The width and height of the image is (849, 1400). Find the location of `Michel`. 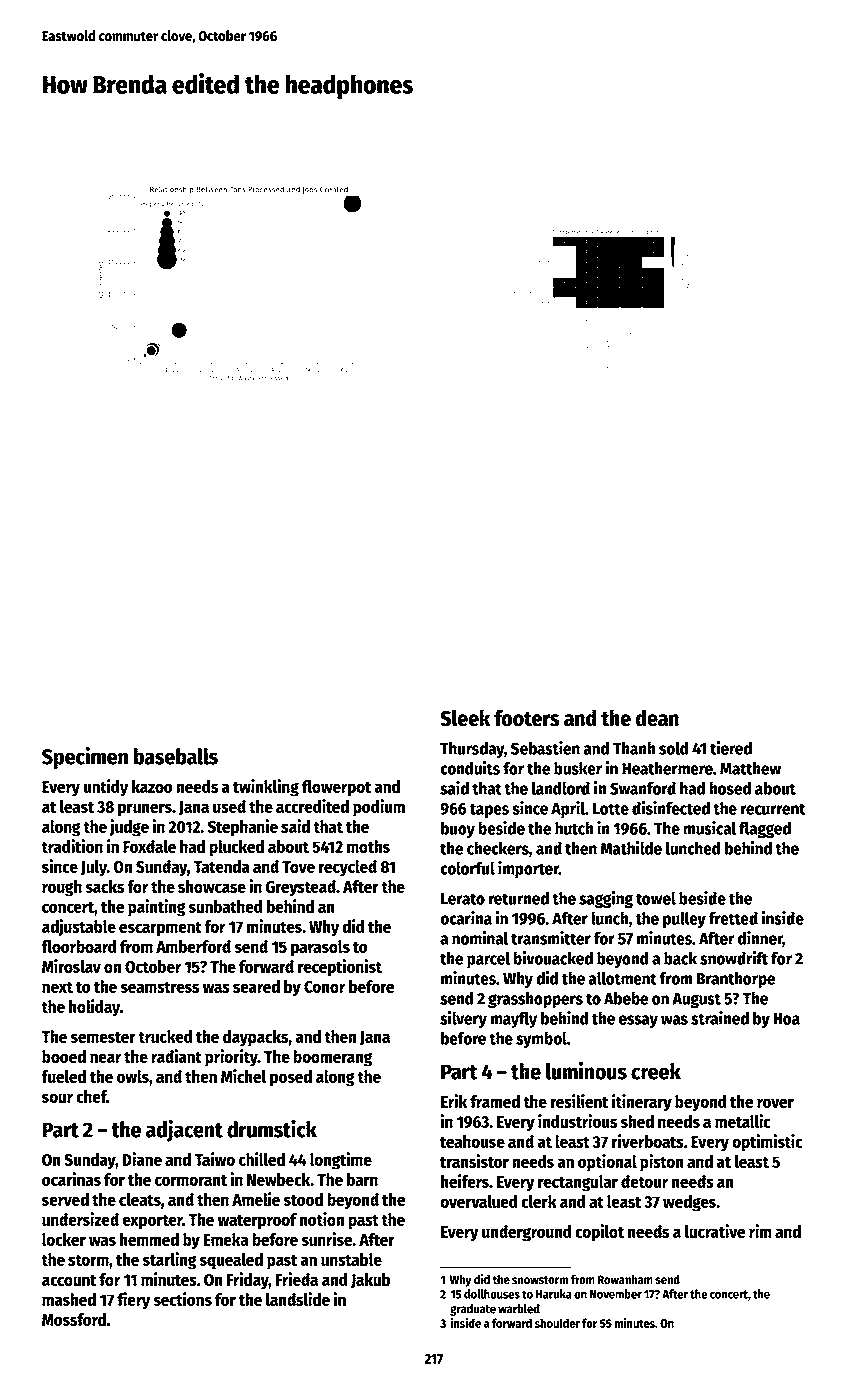

Michel is located at coordinates (243, 1076).
